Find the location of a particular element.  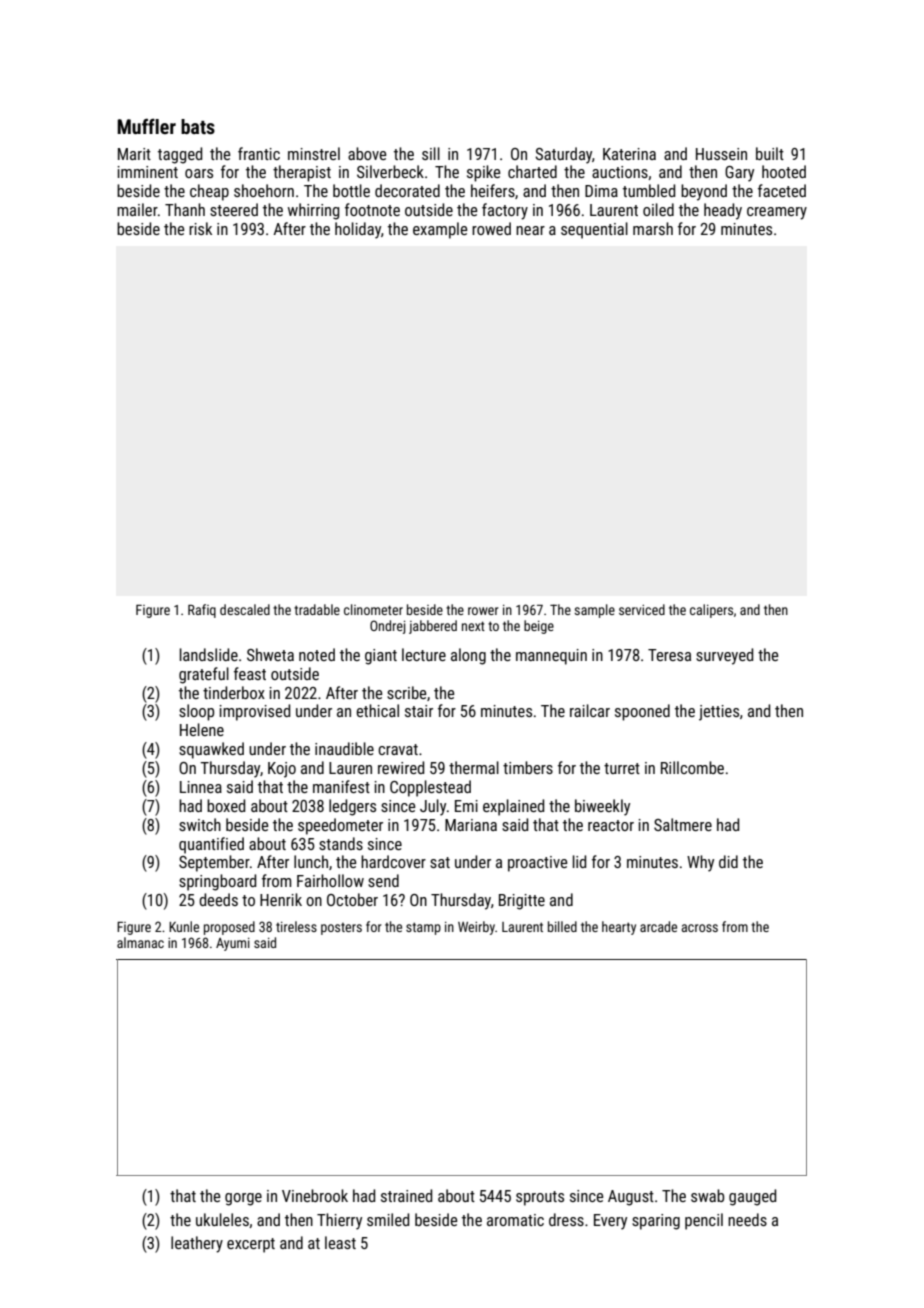

sill is located at coordinates (431, 153).
